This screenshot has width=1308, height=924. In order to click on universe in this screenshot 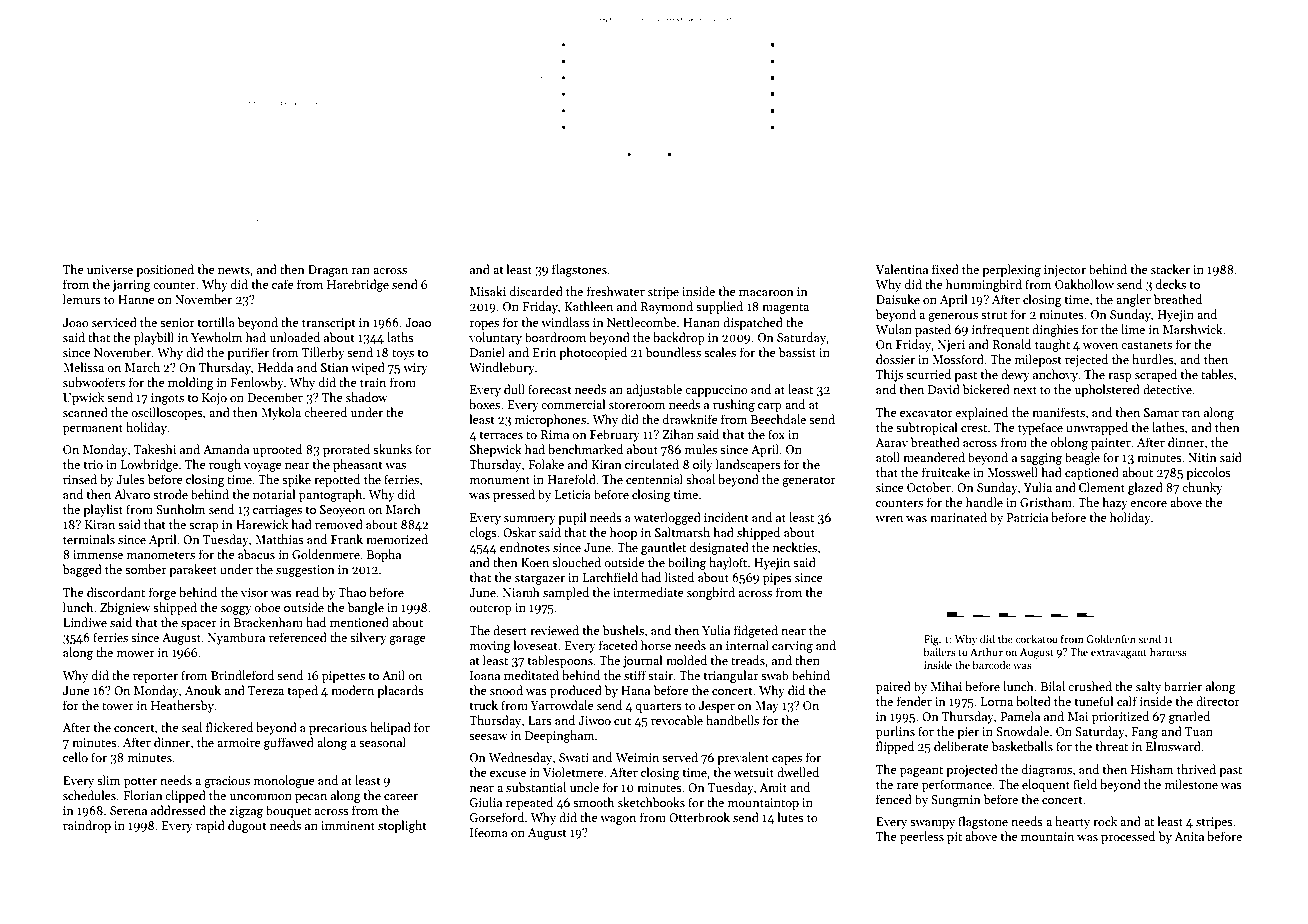, I will do `click(110, 269)`.
